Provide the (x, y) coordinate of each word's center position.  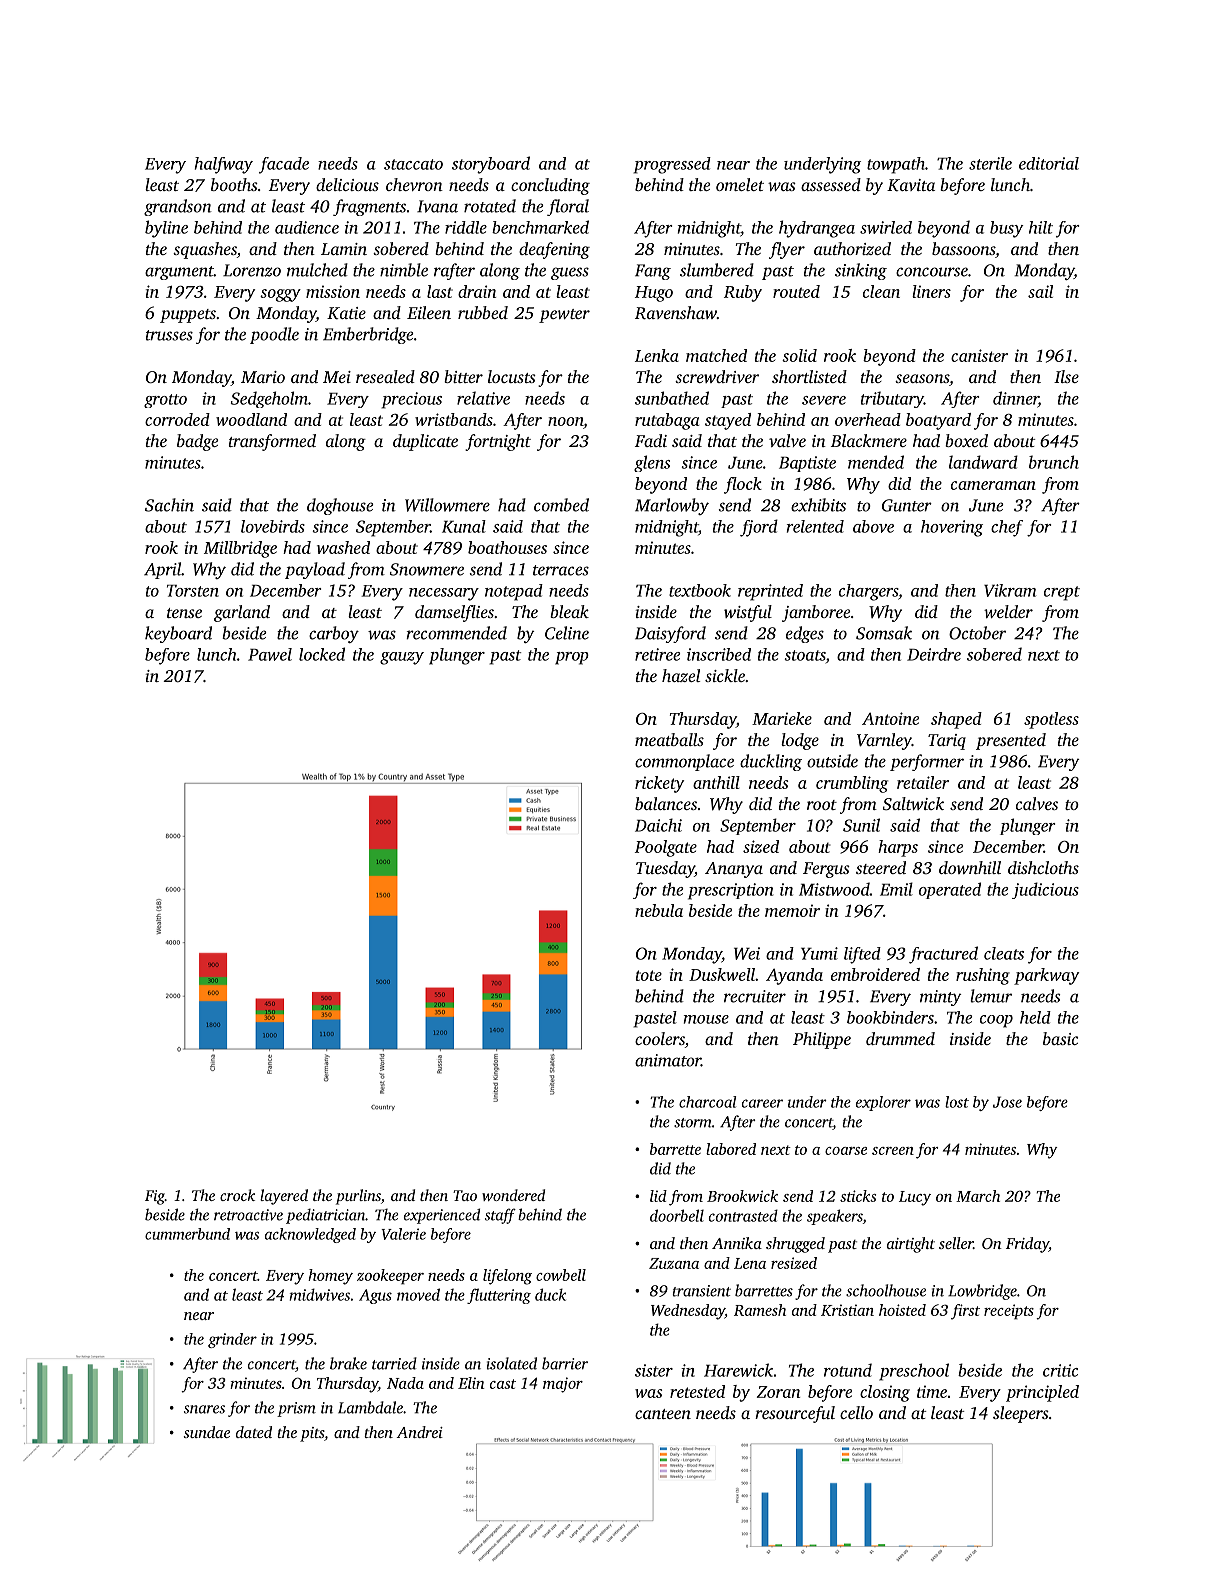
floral (568, 207)
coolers (660, 1040)
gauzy (402, 658)
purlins (358, 1197)
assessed (831, 184)
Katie (346, 313)
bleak (569, 611)
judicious (1045, 890)
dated (254, 1432)
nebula (659, 910)
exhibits (818, 505)
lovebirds (273, 526)
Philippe (822, 1040)
